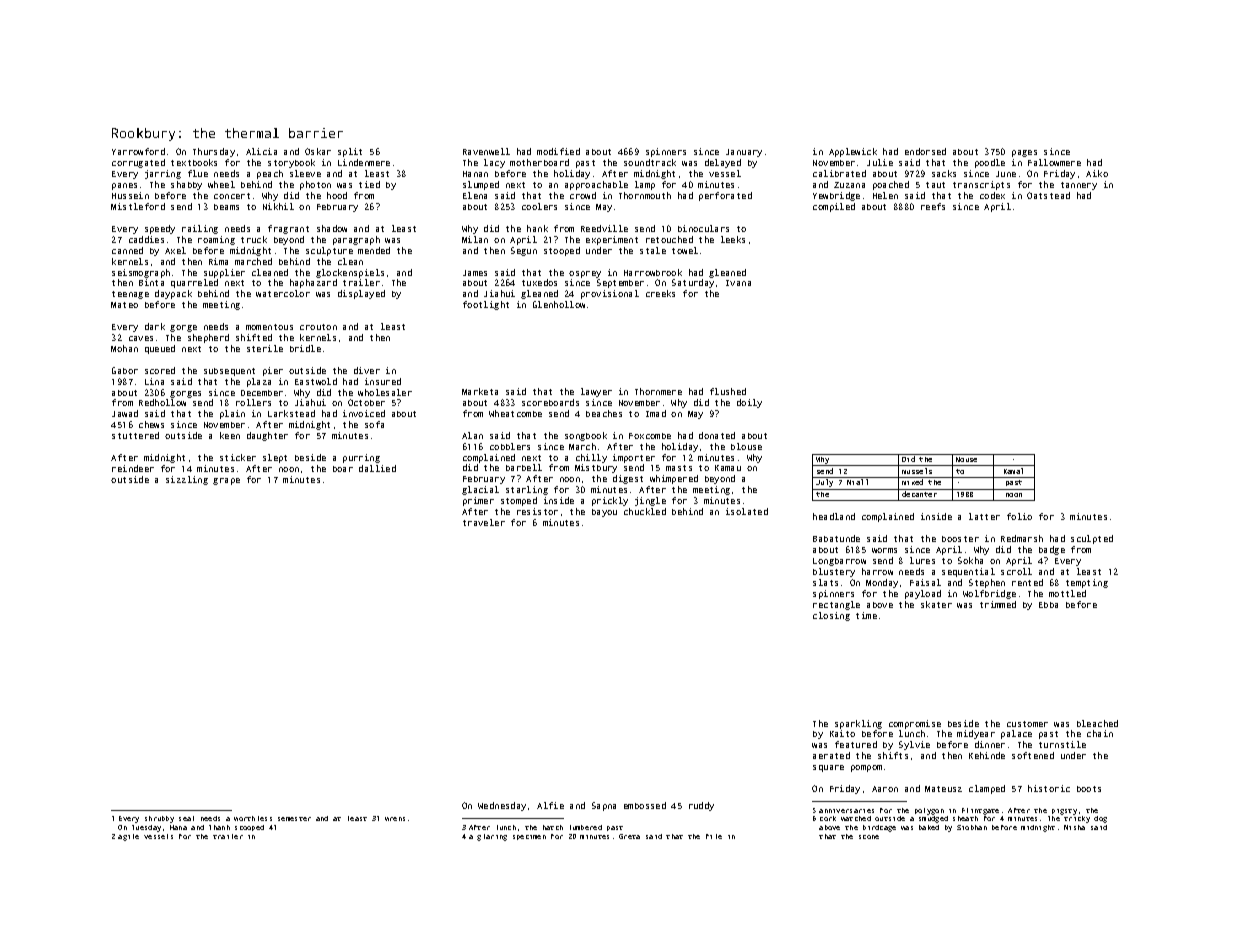 The width and height of the document is (1233, 952). Describe the element at coordinates (484, 522) in the document. I see `traveler` at that location.
